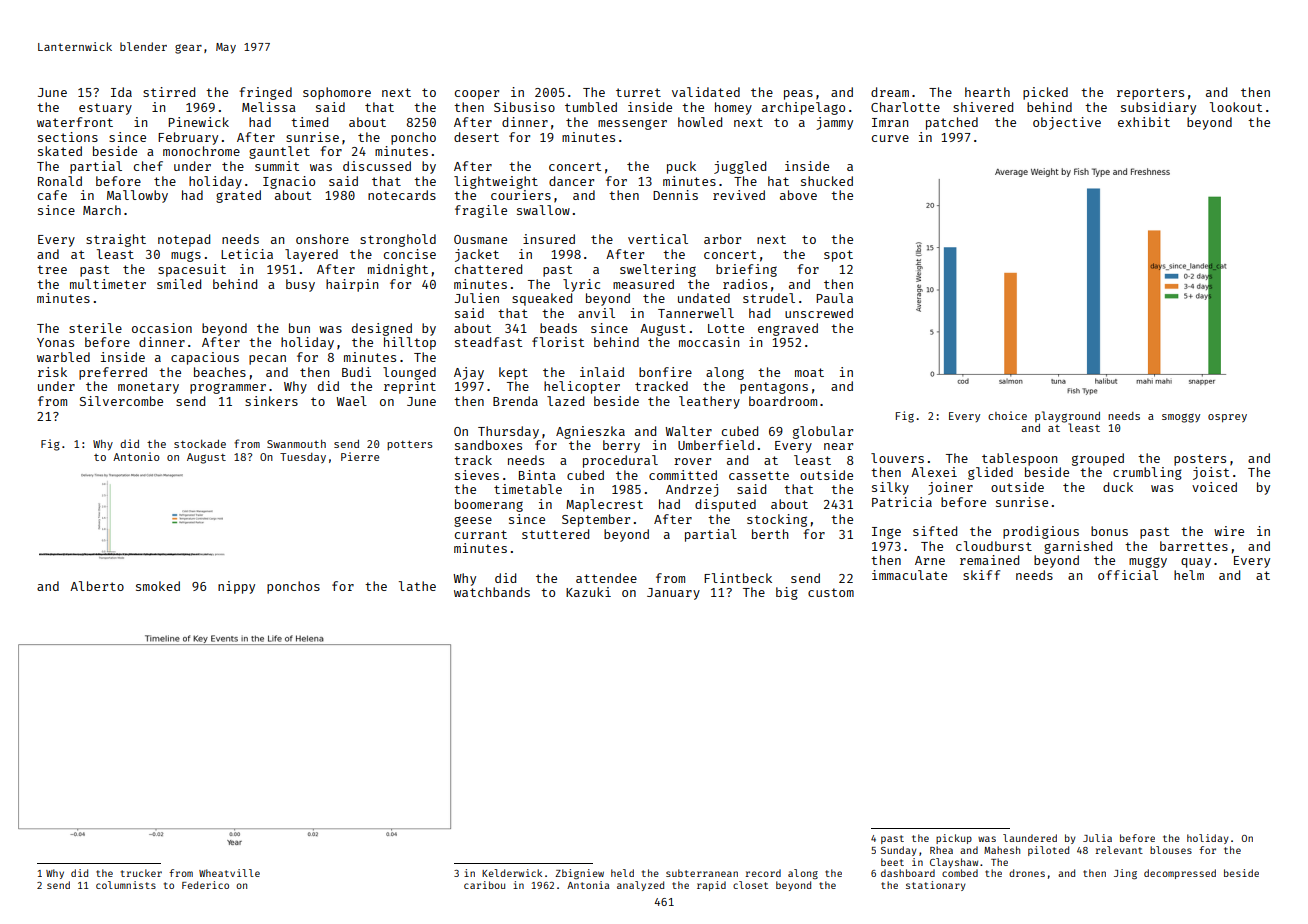 This image has width=1308, height=924. I want to click on programmer, so click(228, 388).
